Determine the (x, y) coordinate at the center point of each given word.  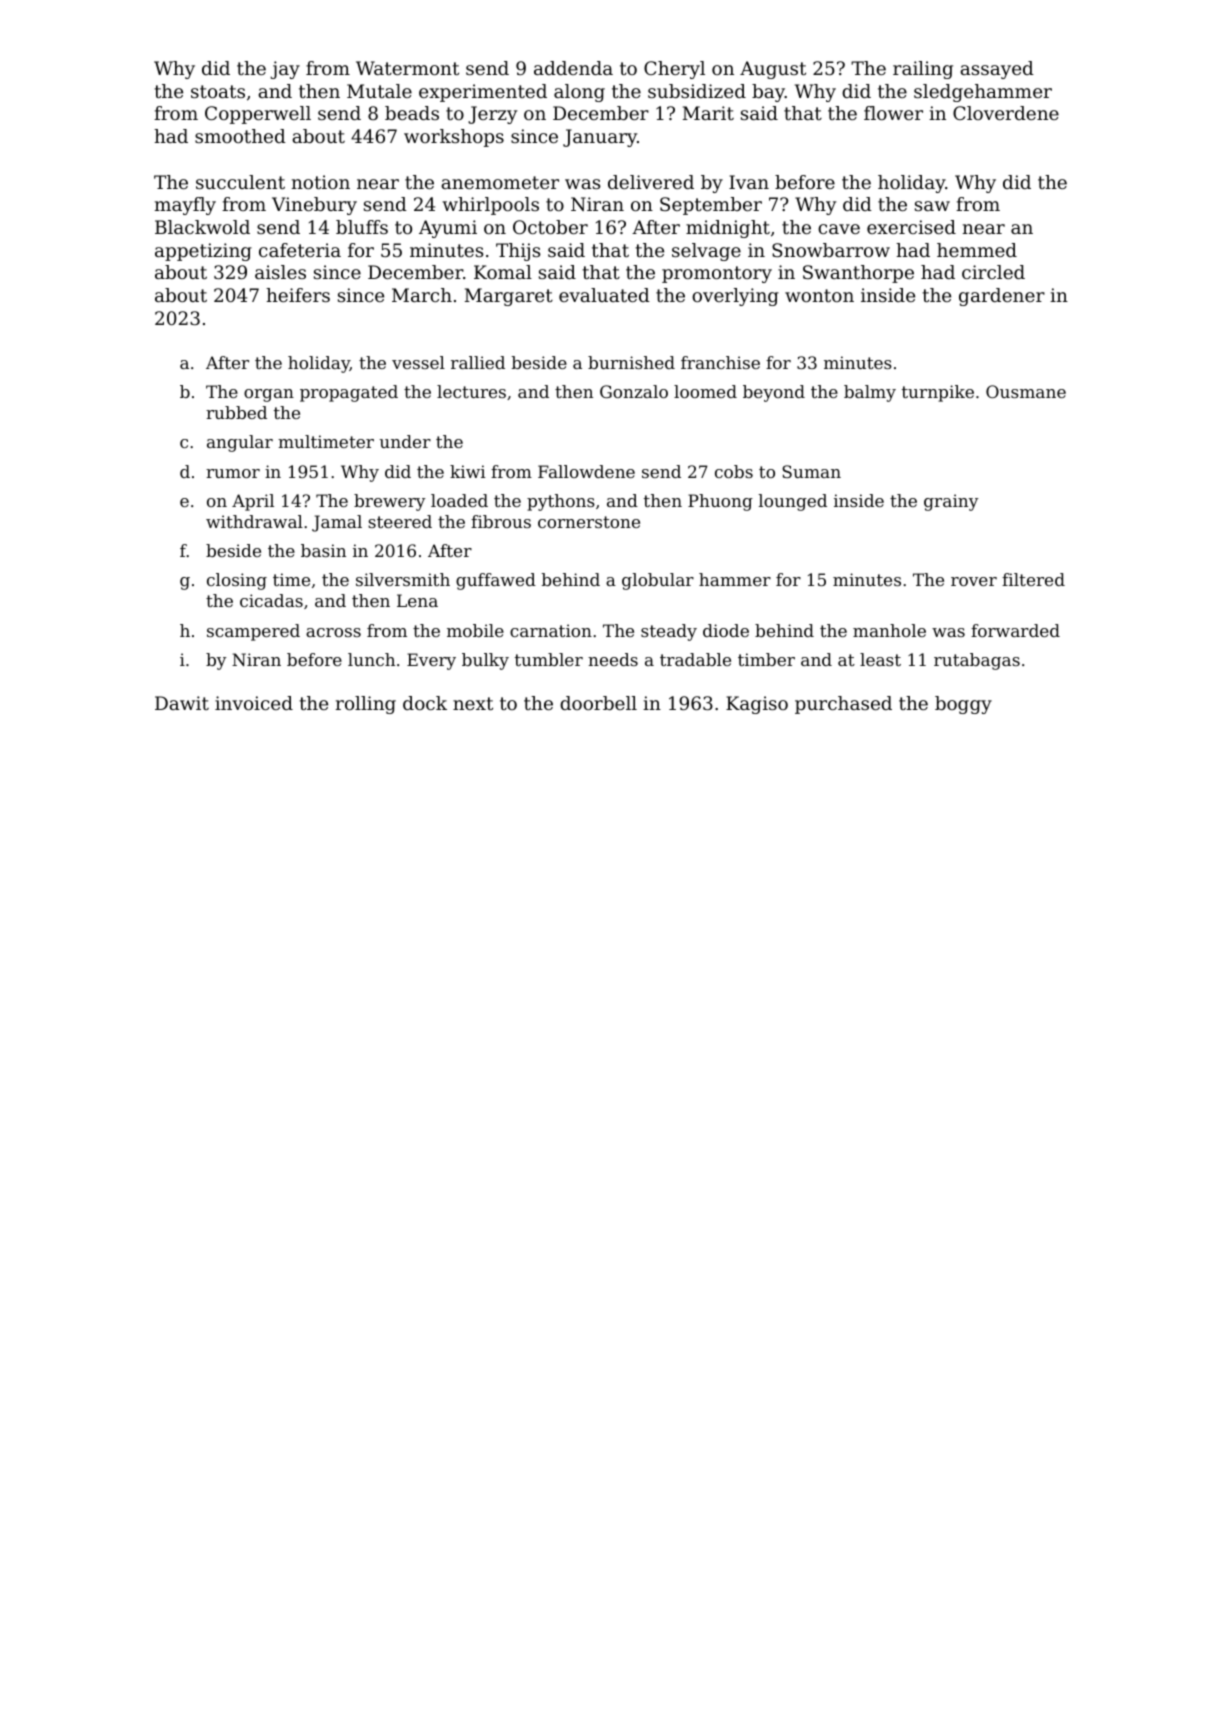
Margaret (509, 297)
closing (237, 581)
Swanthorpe (858, 274)
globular (658, 581)
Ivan (749, 182)
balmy (870, 393)
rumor (233, 473)
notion (321, 182)
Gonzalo (634, 391)
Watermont (407, 68)
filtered (1033, 579)
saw (932, 206)
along (579, 93)
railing (923, 70)
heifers (298, 295)
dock (425, 703)
